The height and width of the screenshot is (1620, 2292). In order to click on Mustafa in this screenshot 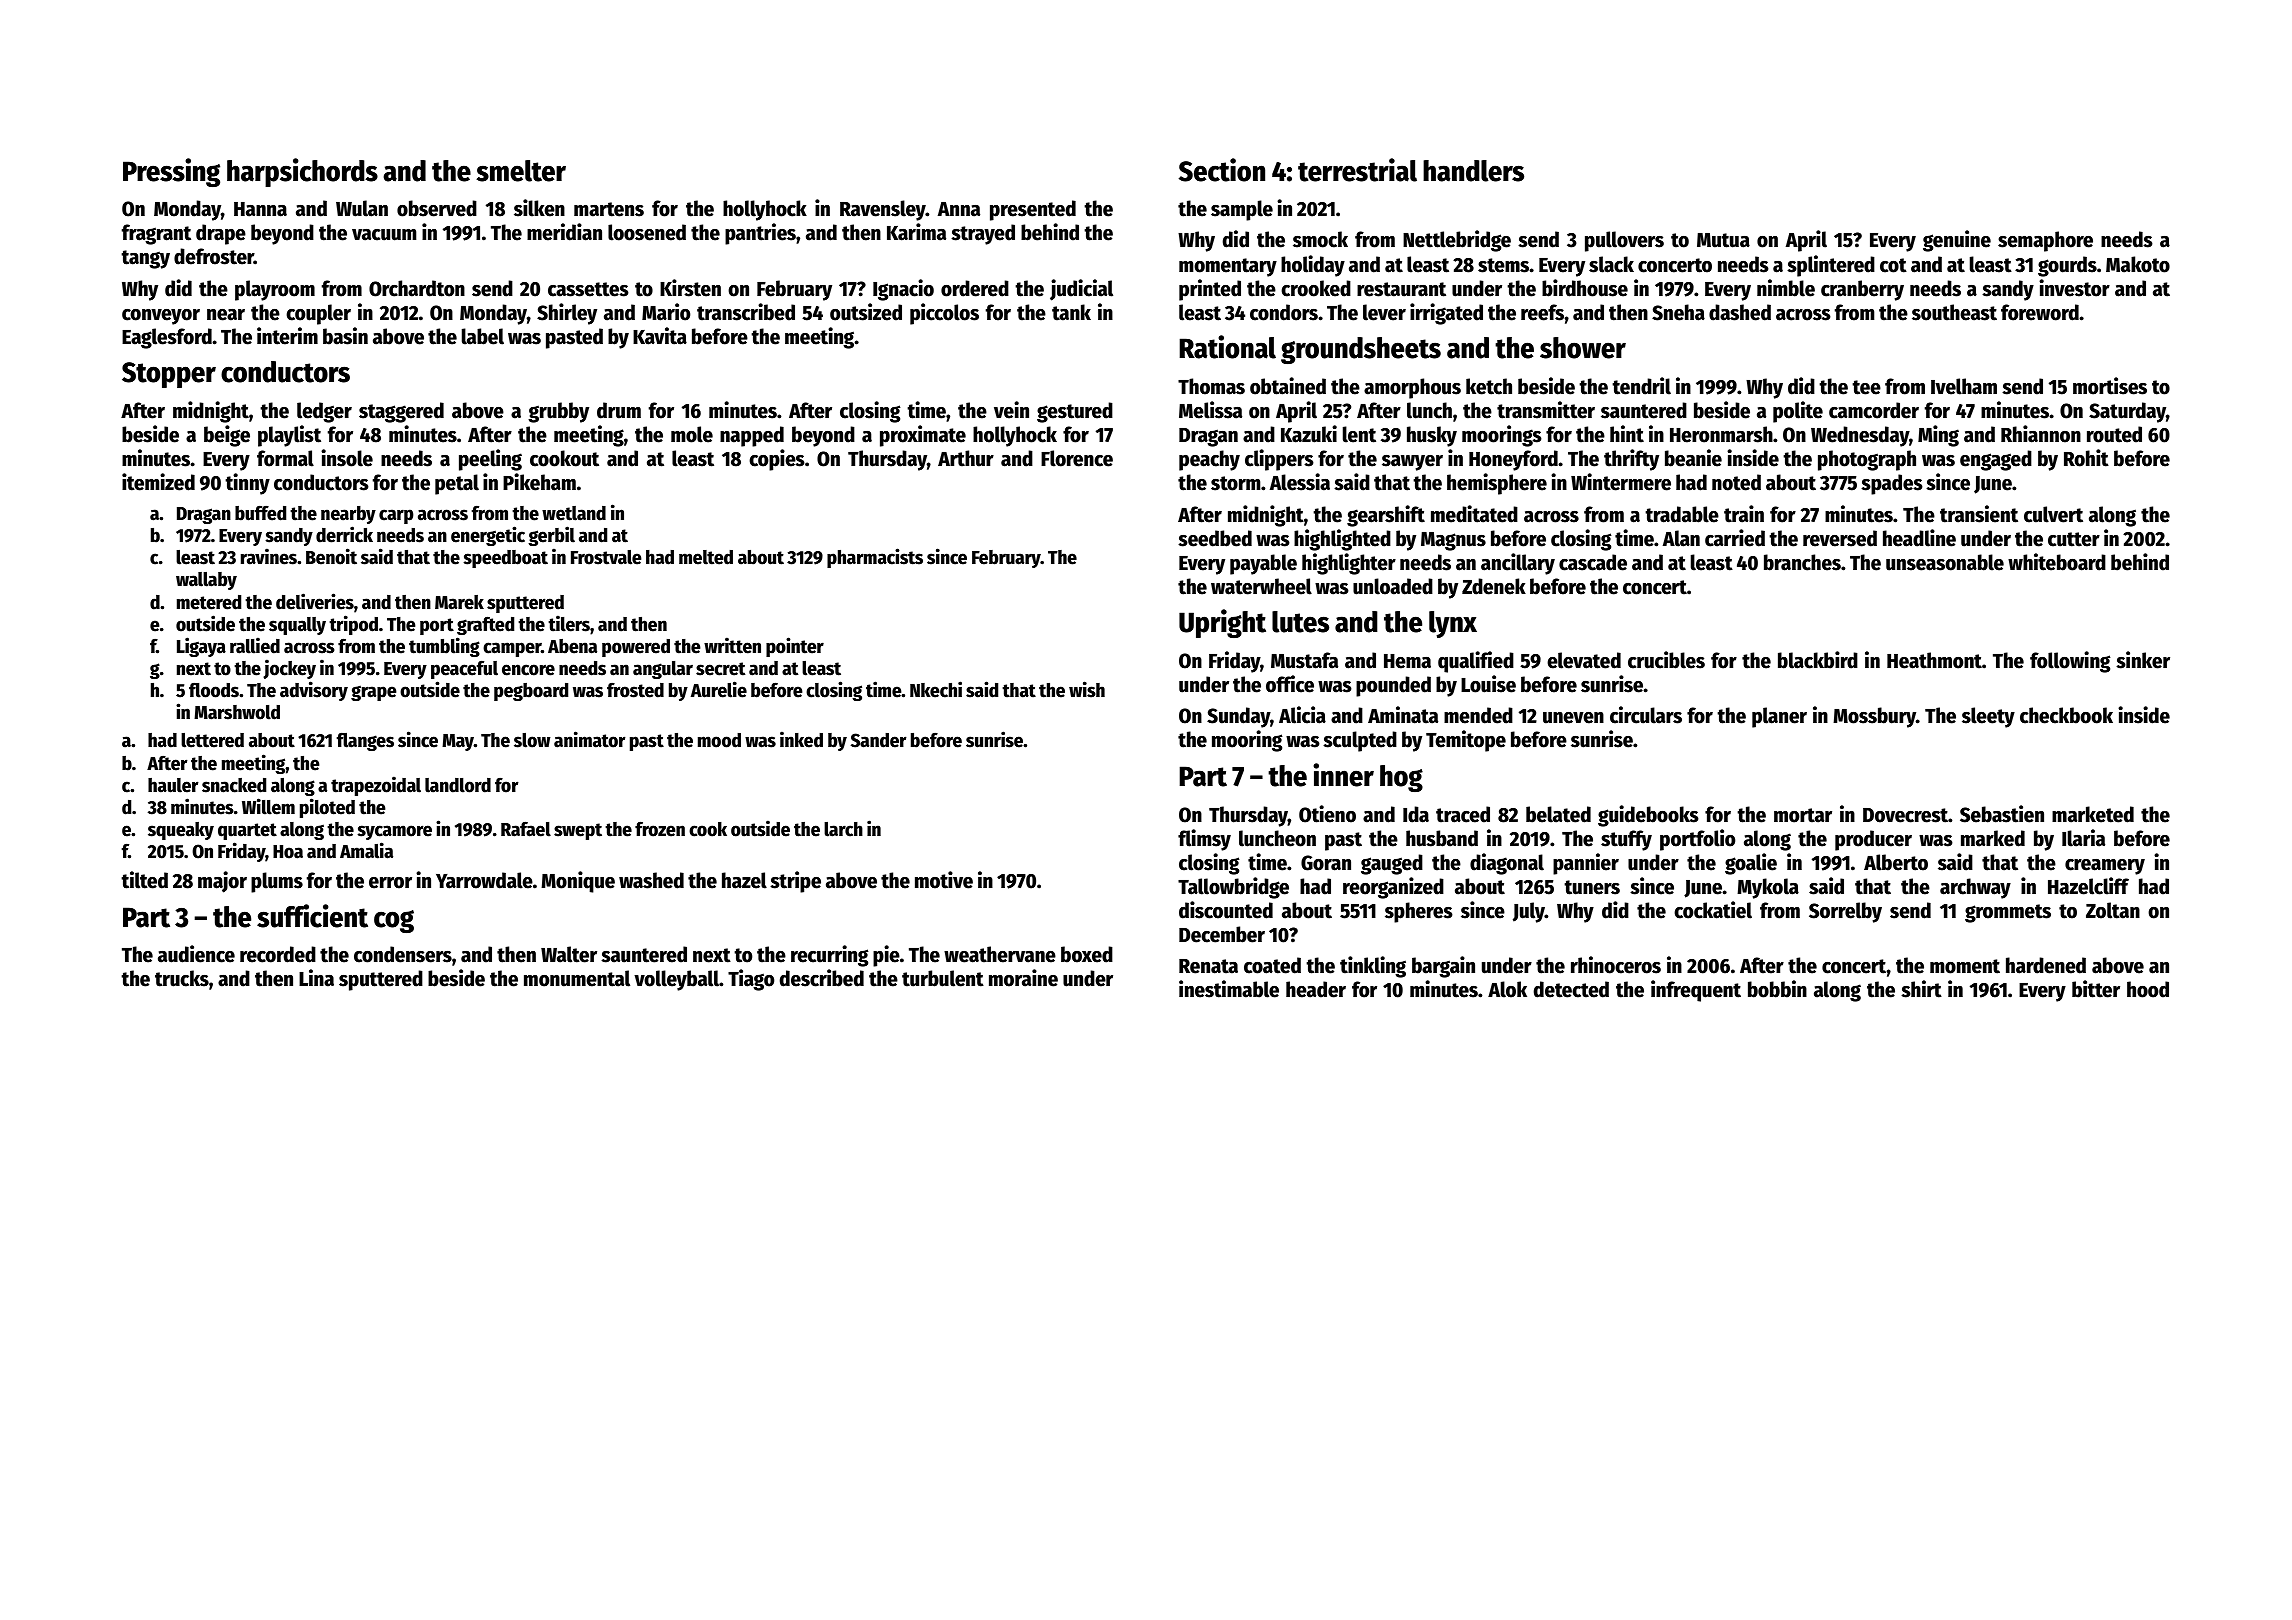, I will do `click(1304, 660)`.
